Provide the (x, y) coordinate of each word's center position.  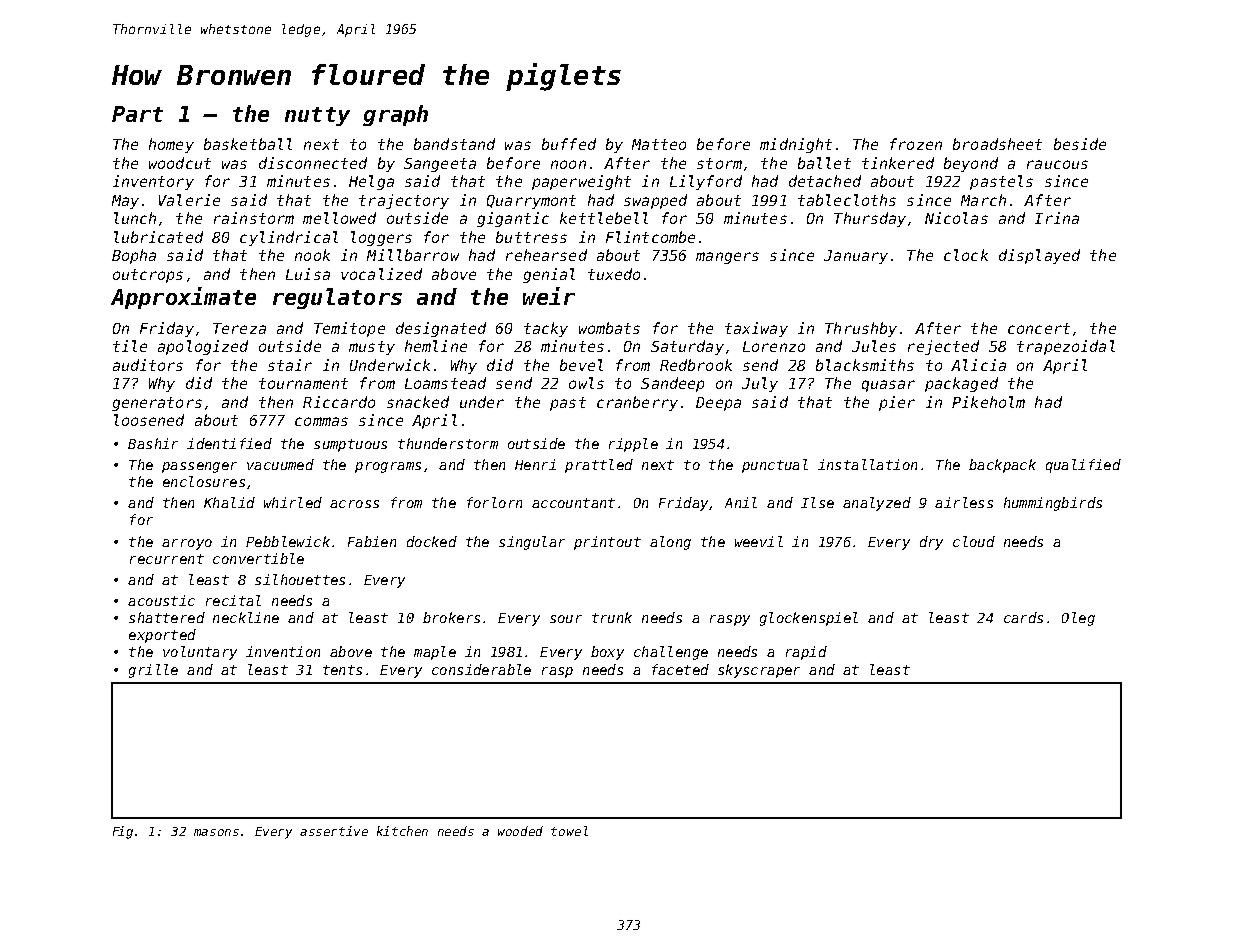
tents (342, 670)
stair (290, 365)
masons (216, 832)
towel (569, 831)
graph (395, 115)
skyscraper (759, 671)
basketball (248, 144)
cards (1023, 617)
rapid (806, 653)
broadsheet (997, 144)
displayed (1039, 256)
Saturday (687, 347)
